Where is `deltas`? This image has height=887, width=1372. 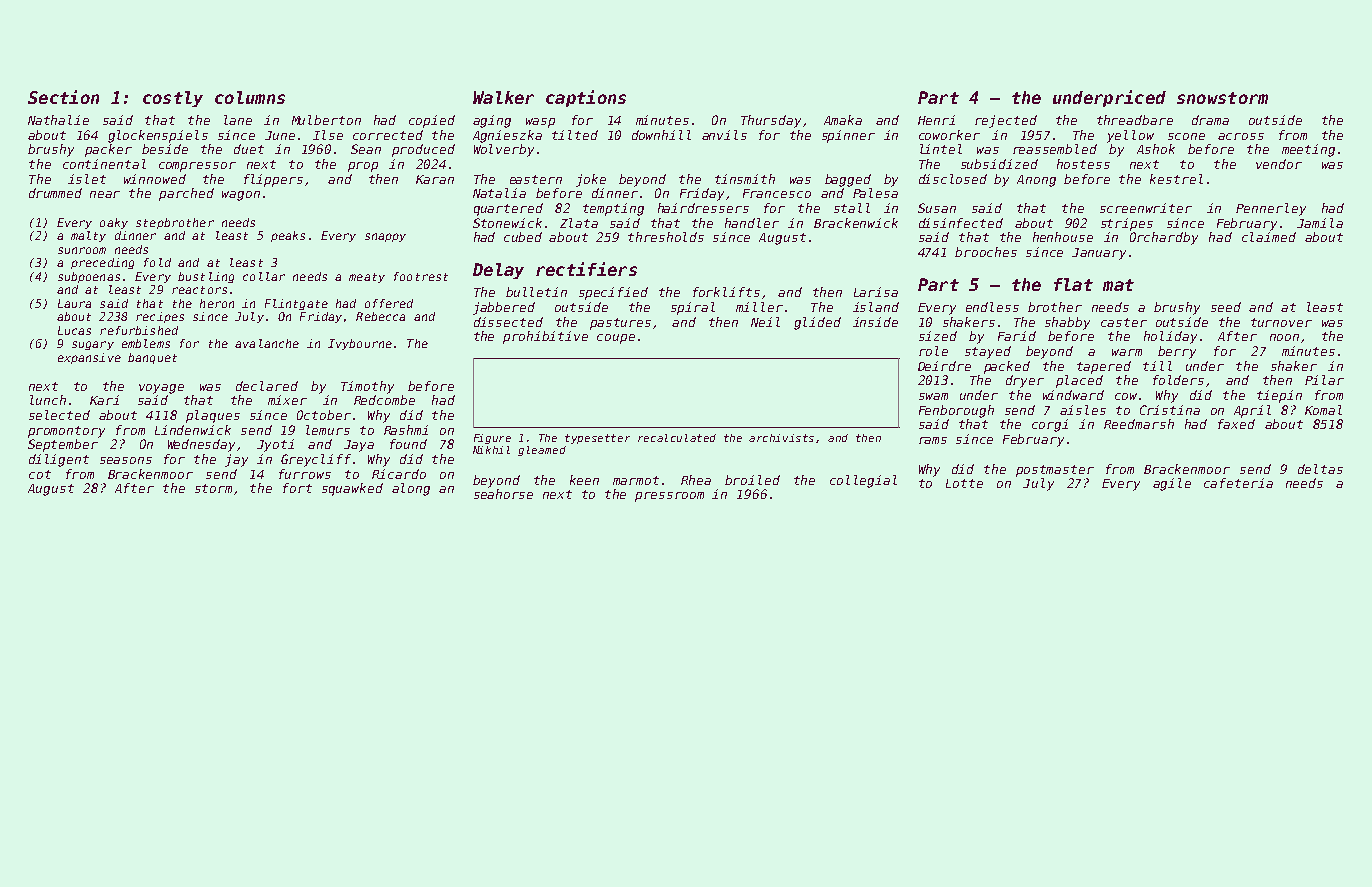 deltas is located at coordinates (1320, 469).
